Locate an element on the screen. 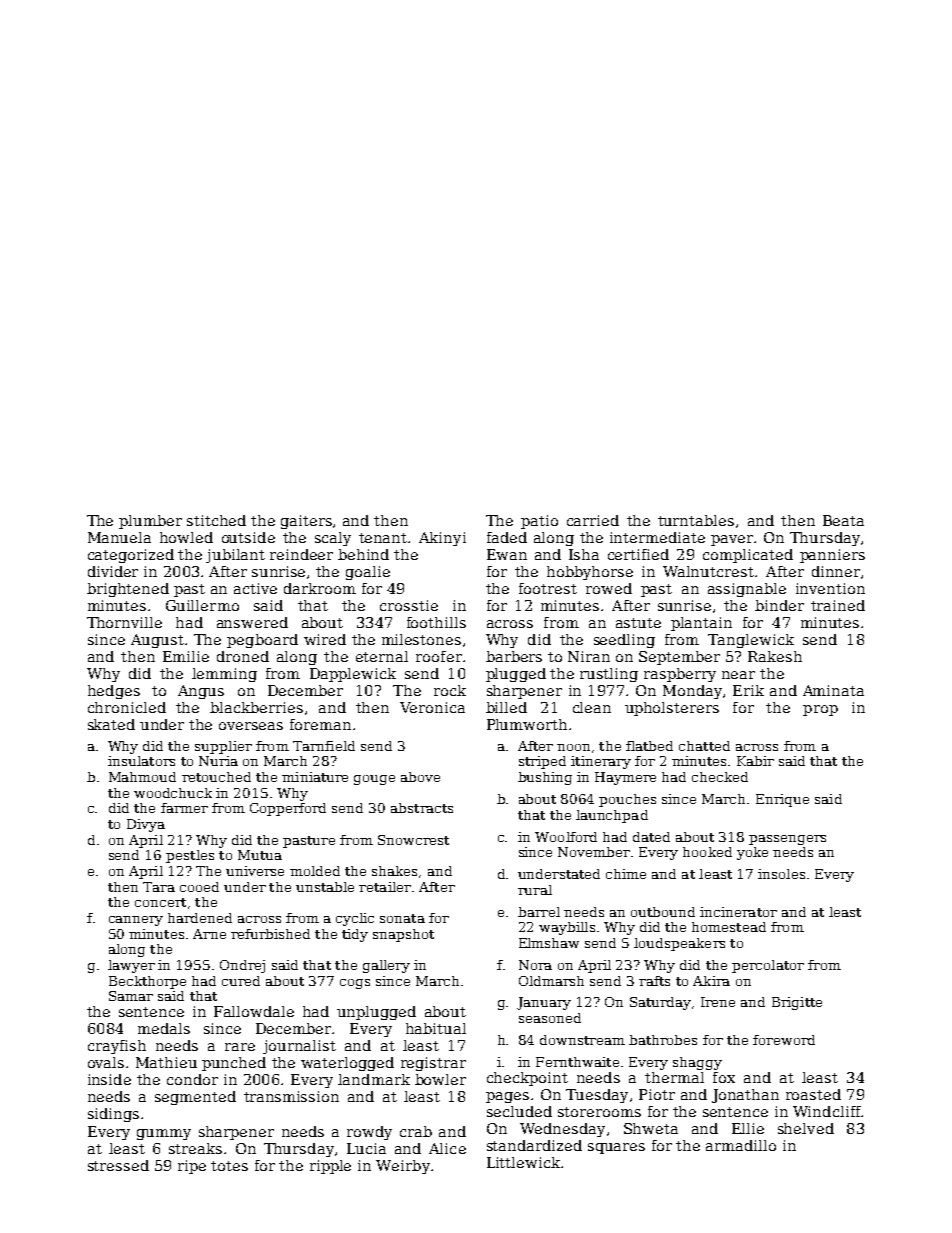  stitched is located at coordinates (216, 520).
